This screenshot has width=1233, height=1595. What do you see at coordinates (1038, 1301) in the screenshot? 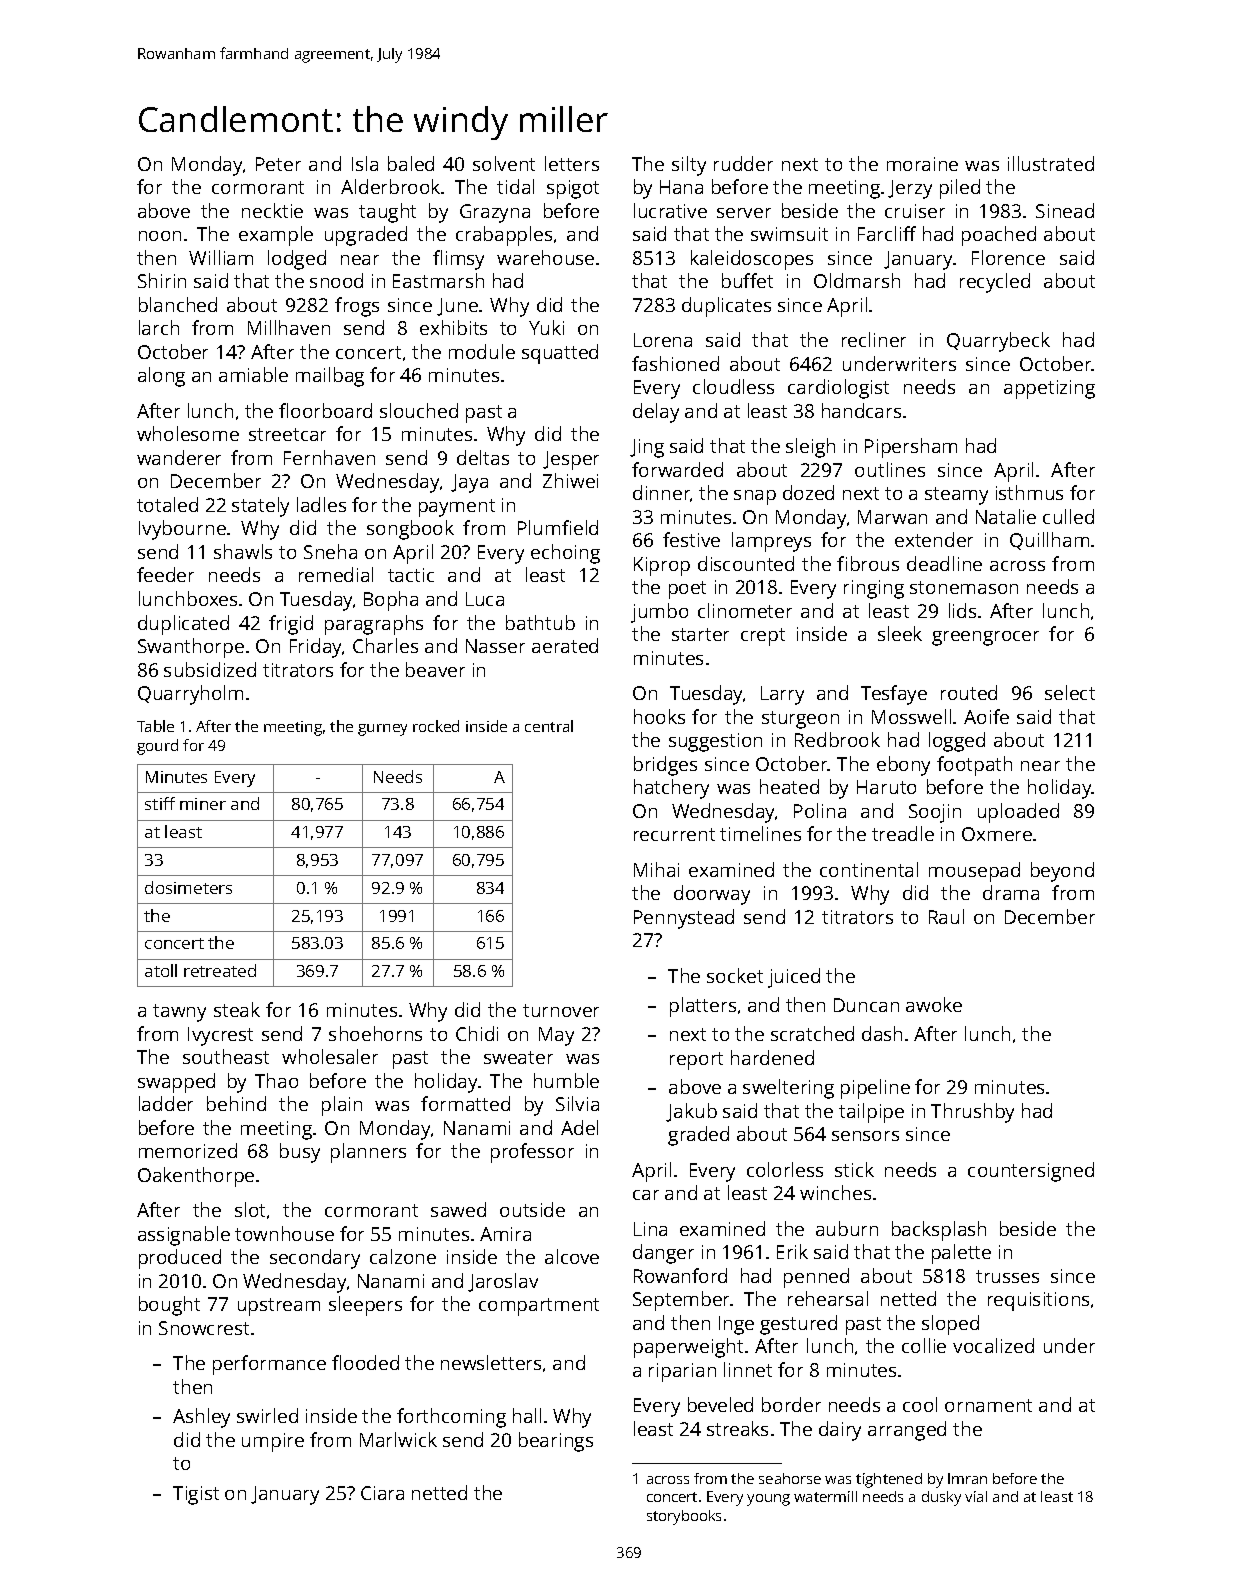
I see `requisitions` at bounding box center [1038, 1301].
